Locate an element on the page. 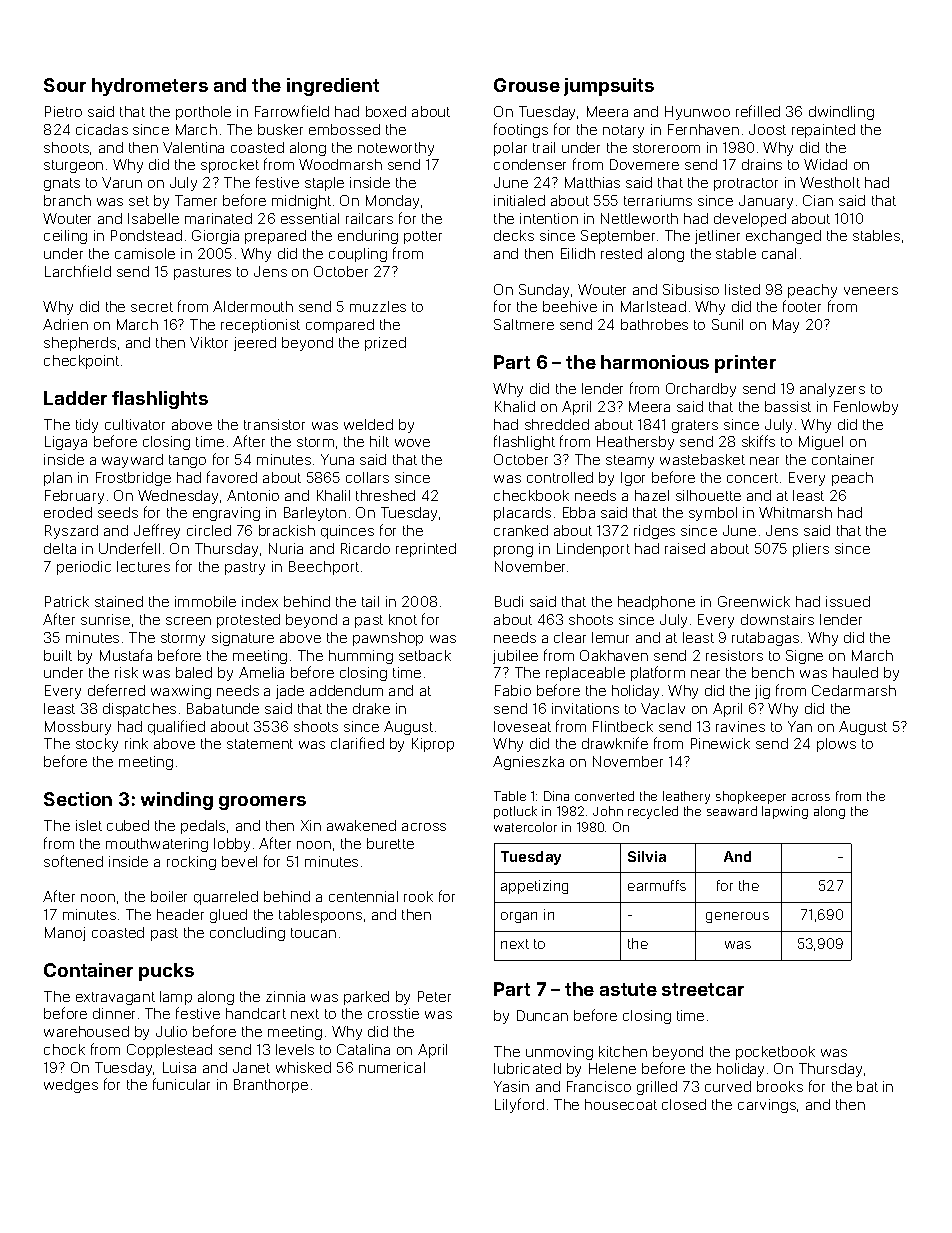 This document has width=952, height=1233. generous is located at coordinates (737, 917).
